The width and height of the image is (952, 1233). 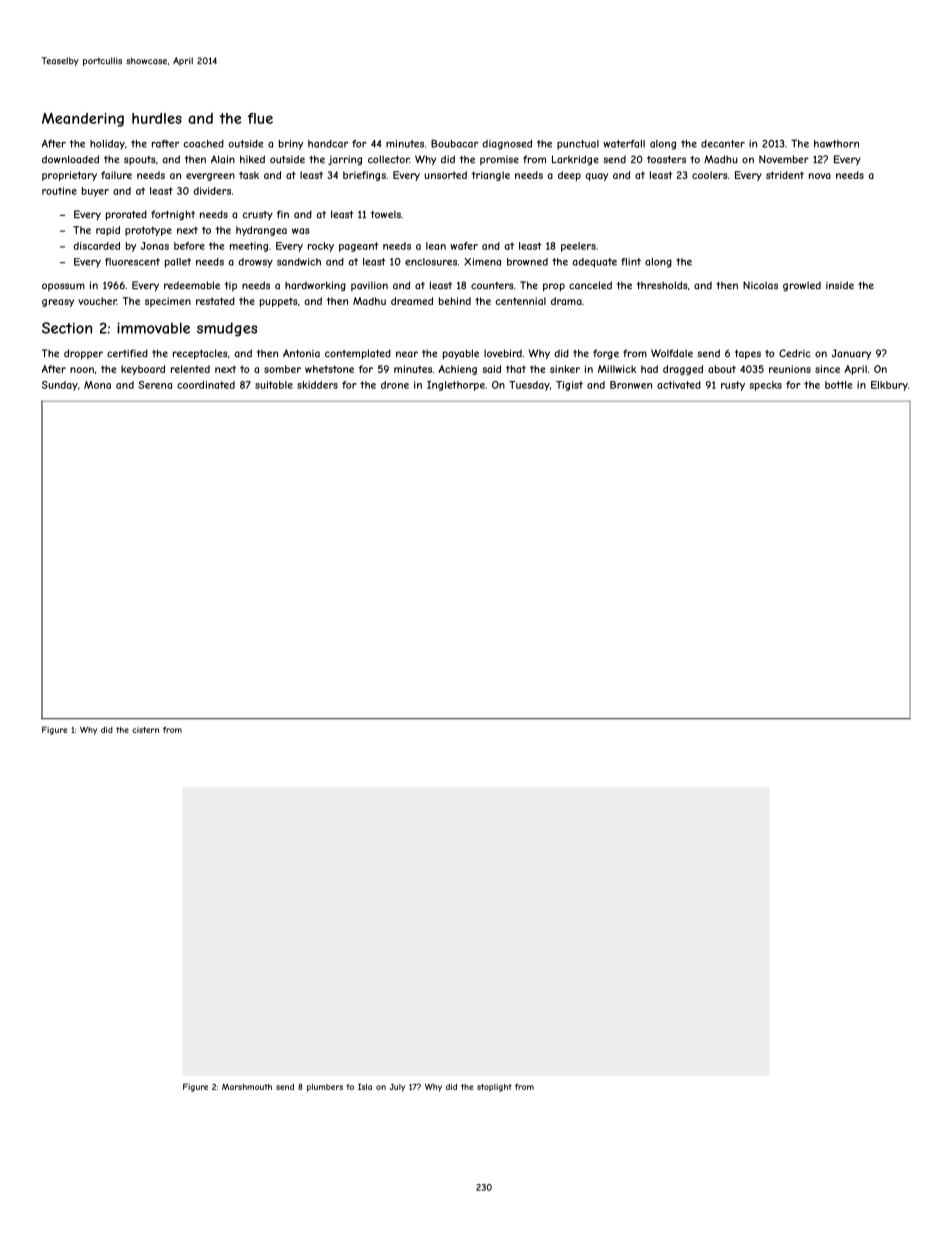 I want to click on coordinated, so click(x=206, y=385).
